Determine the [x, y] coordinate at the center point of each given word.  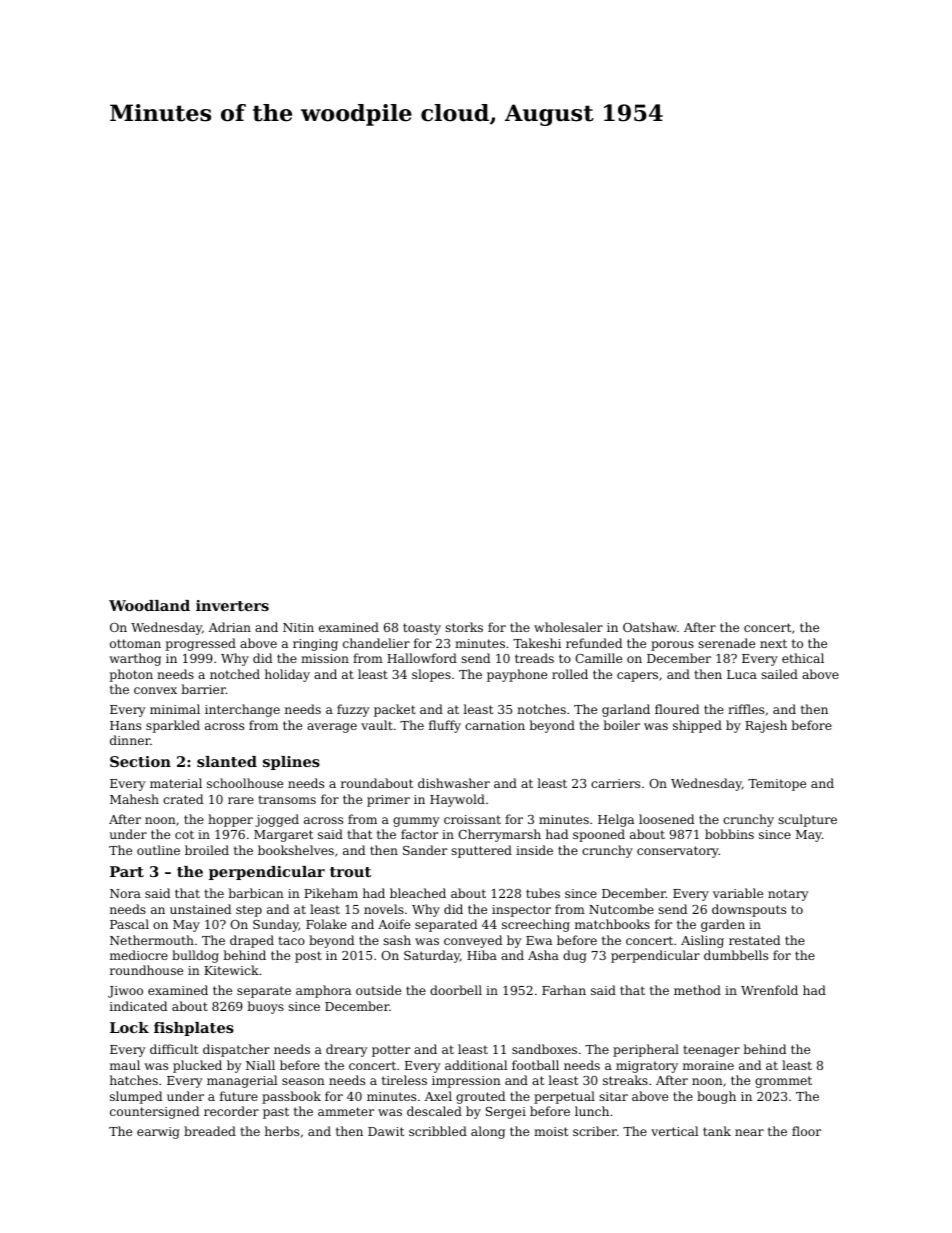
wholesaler [568, 627]
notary [788, 895]
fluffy [445, 726]
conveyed [473, 941]
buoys [265, 1007]
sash [397, 940]
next [773, 643]
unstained [200, 909]
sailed [779, 674]
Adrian [230, 627]
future [239, 1096]
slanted [227, 761]
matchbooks [612, 924]
